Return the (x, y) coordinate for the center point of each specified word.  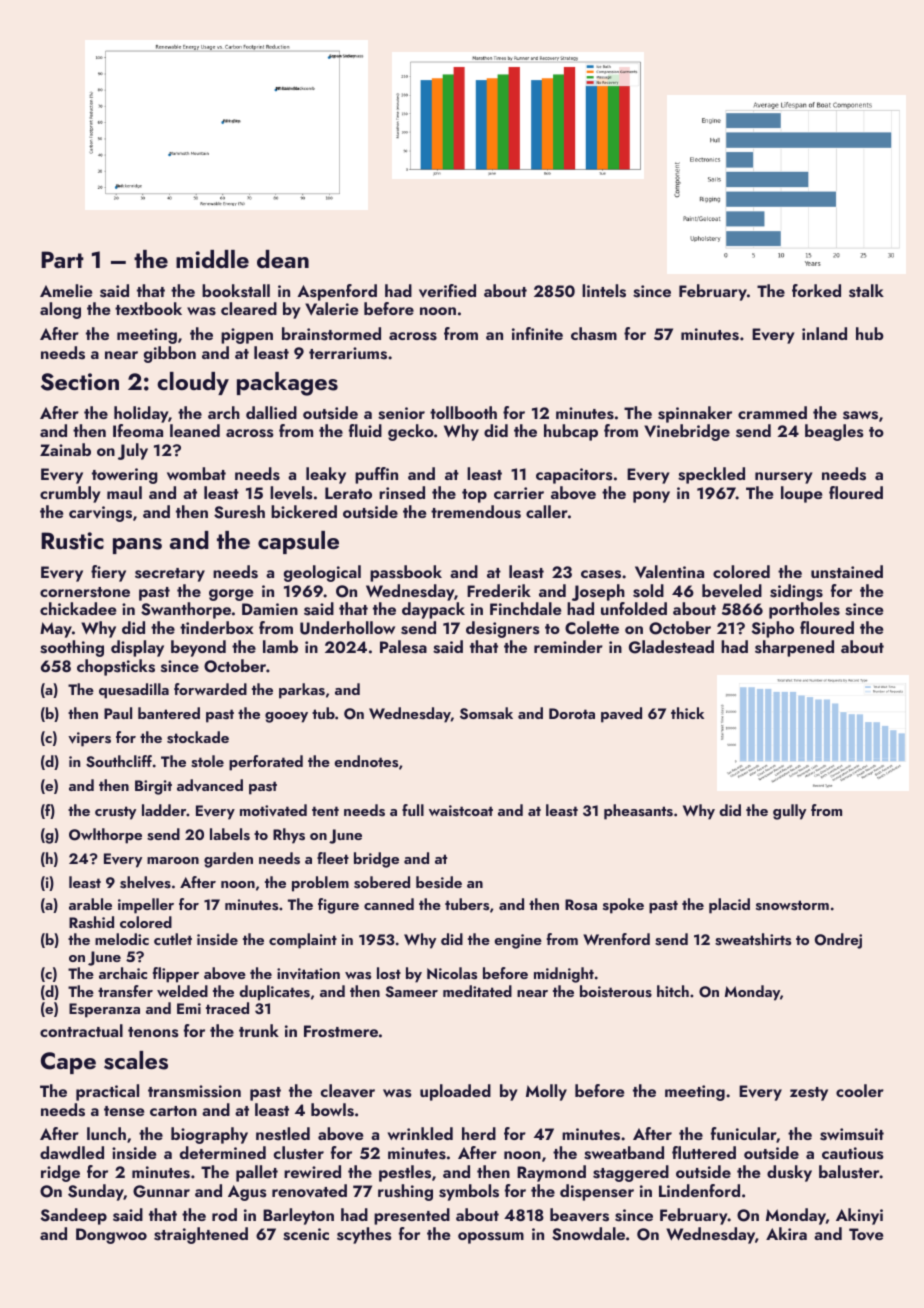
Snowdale (588, 1234)
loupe (801, 494)
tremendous (476, 512)
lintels (604, 291)
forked (816, 290)
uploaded (455, 1092)
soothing (72, 648)
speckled (711, 475)
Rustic (72, 541)
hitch (673, 991)
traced (227, 1008)
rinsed (402, 493)
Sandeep (73, 1216)
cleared (249, 308)
